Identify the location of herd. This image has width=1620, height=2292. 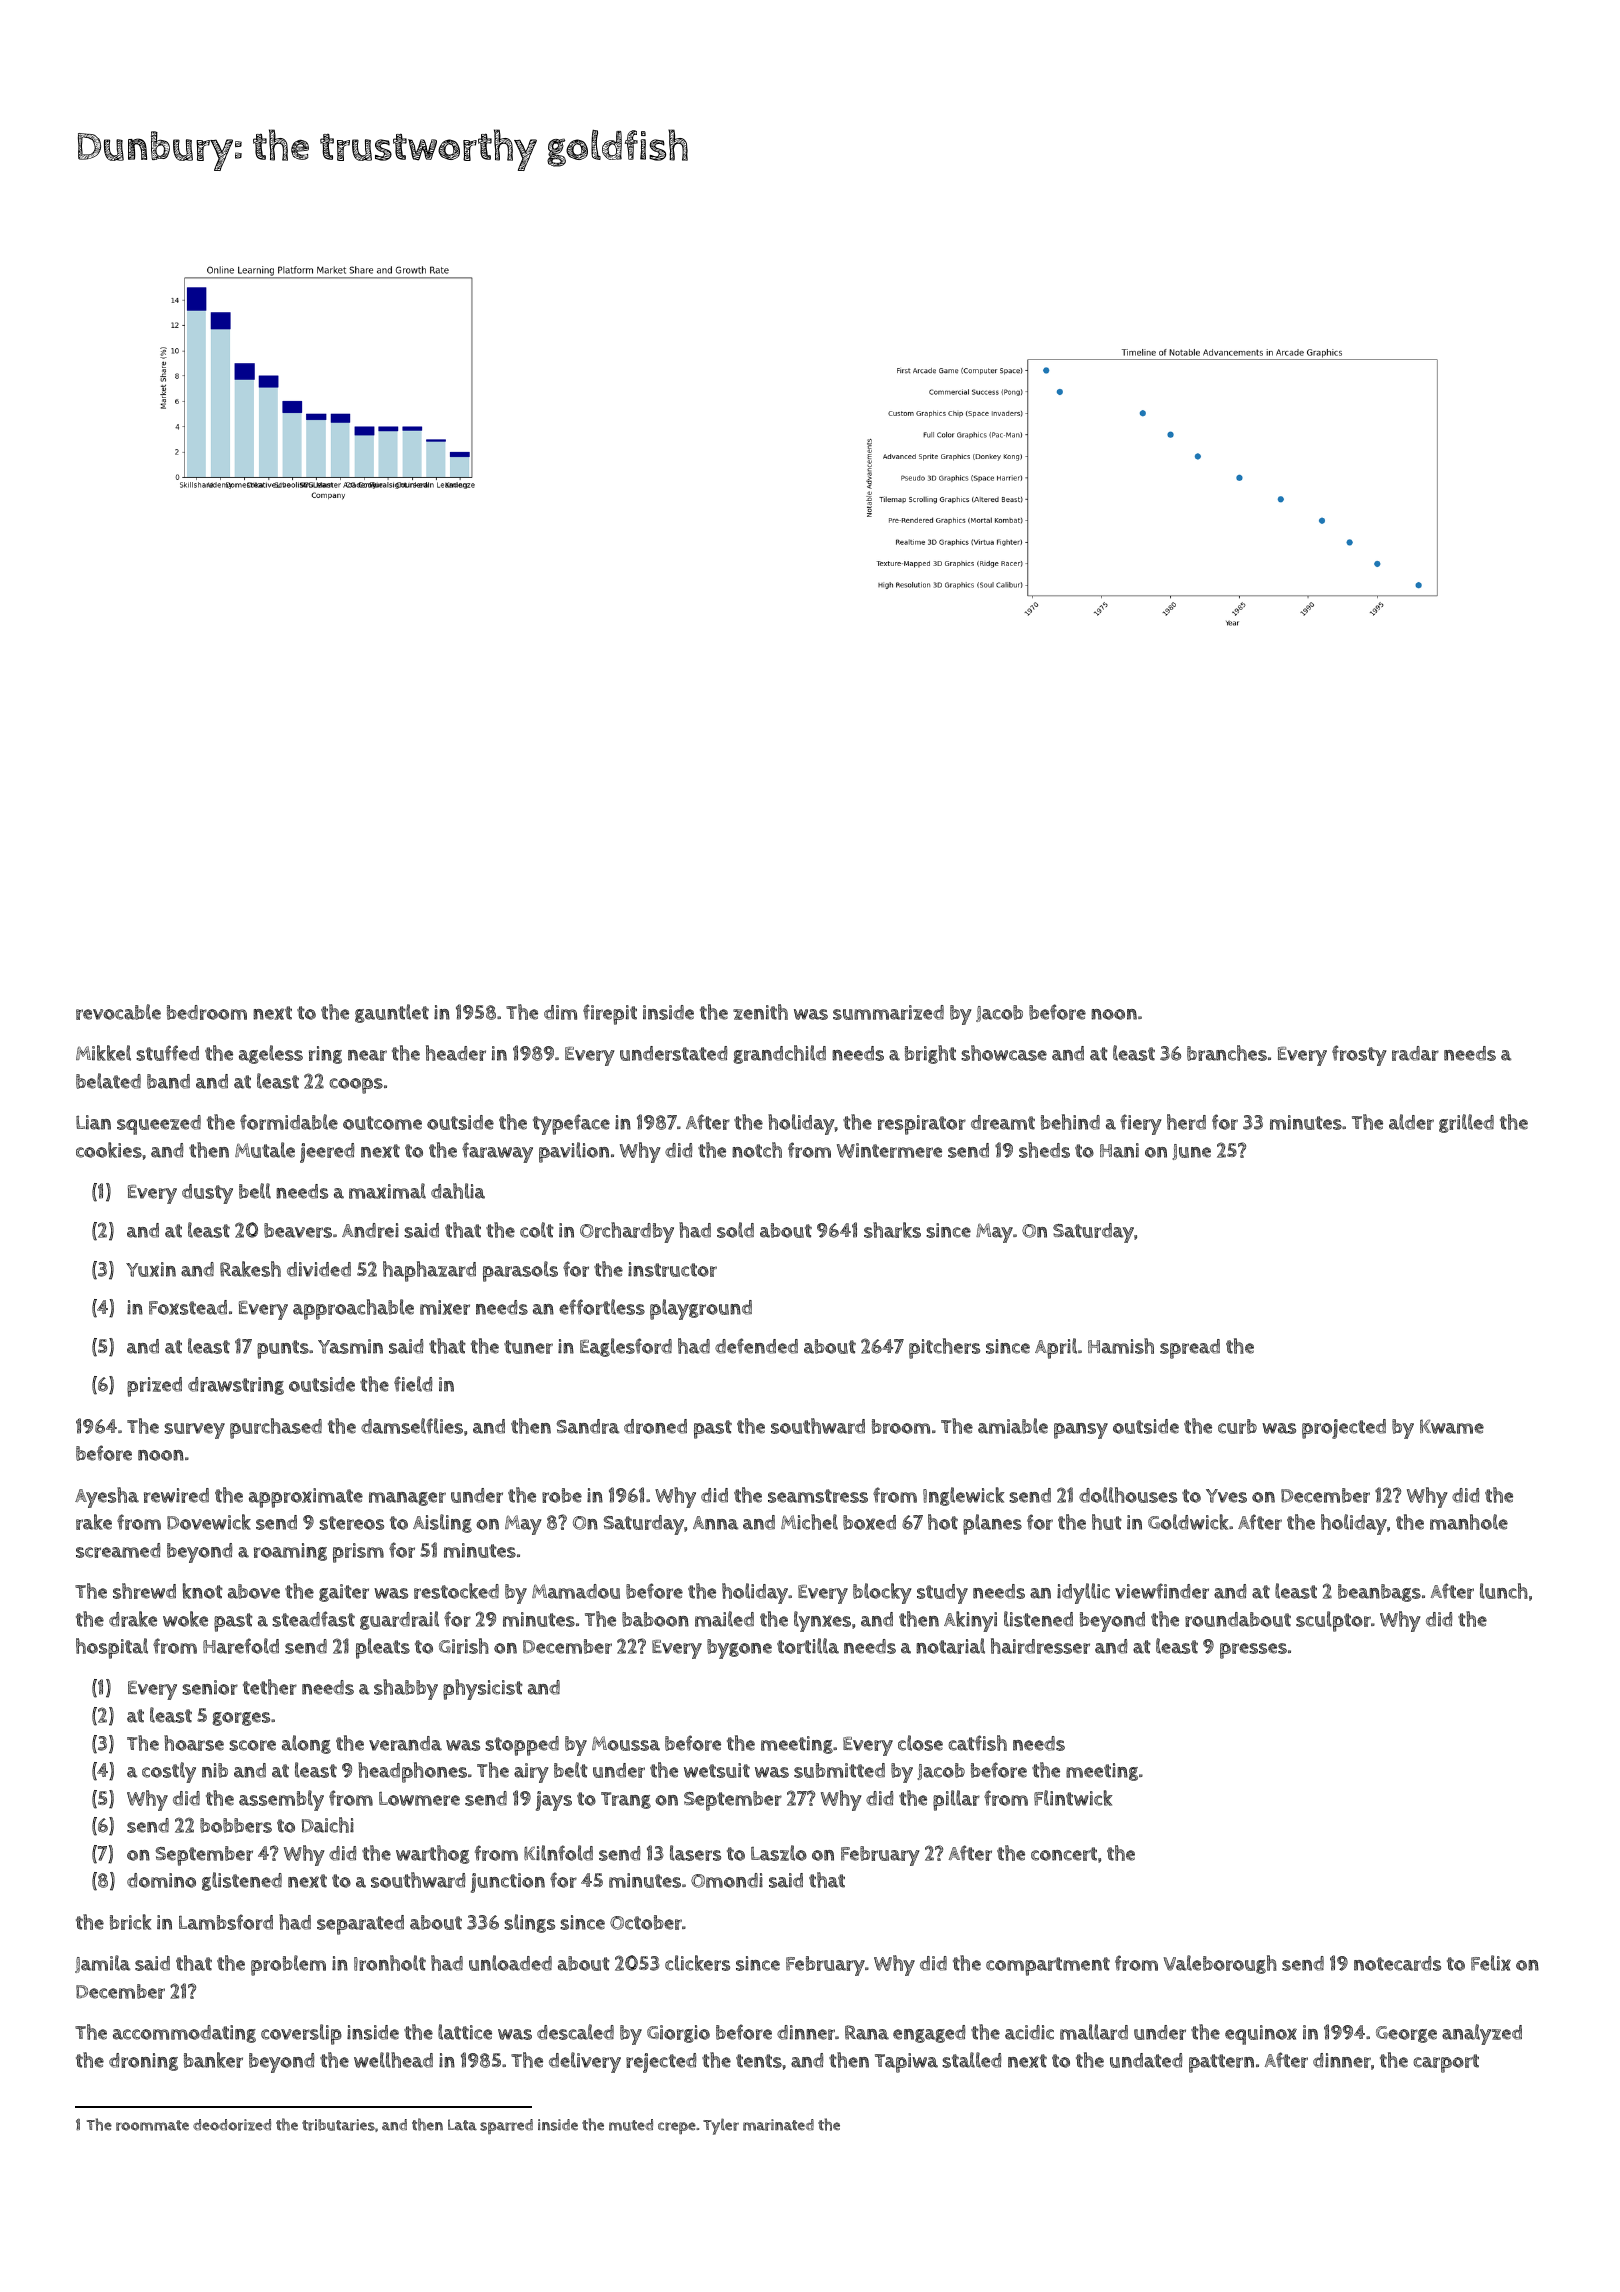
(1186, 1122).
